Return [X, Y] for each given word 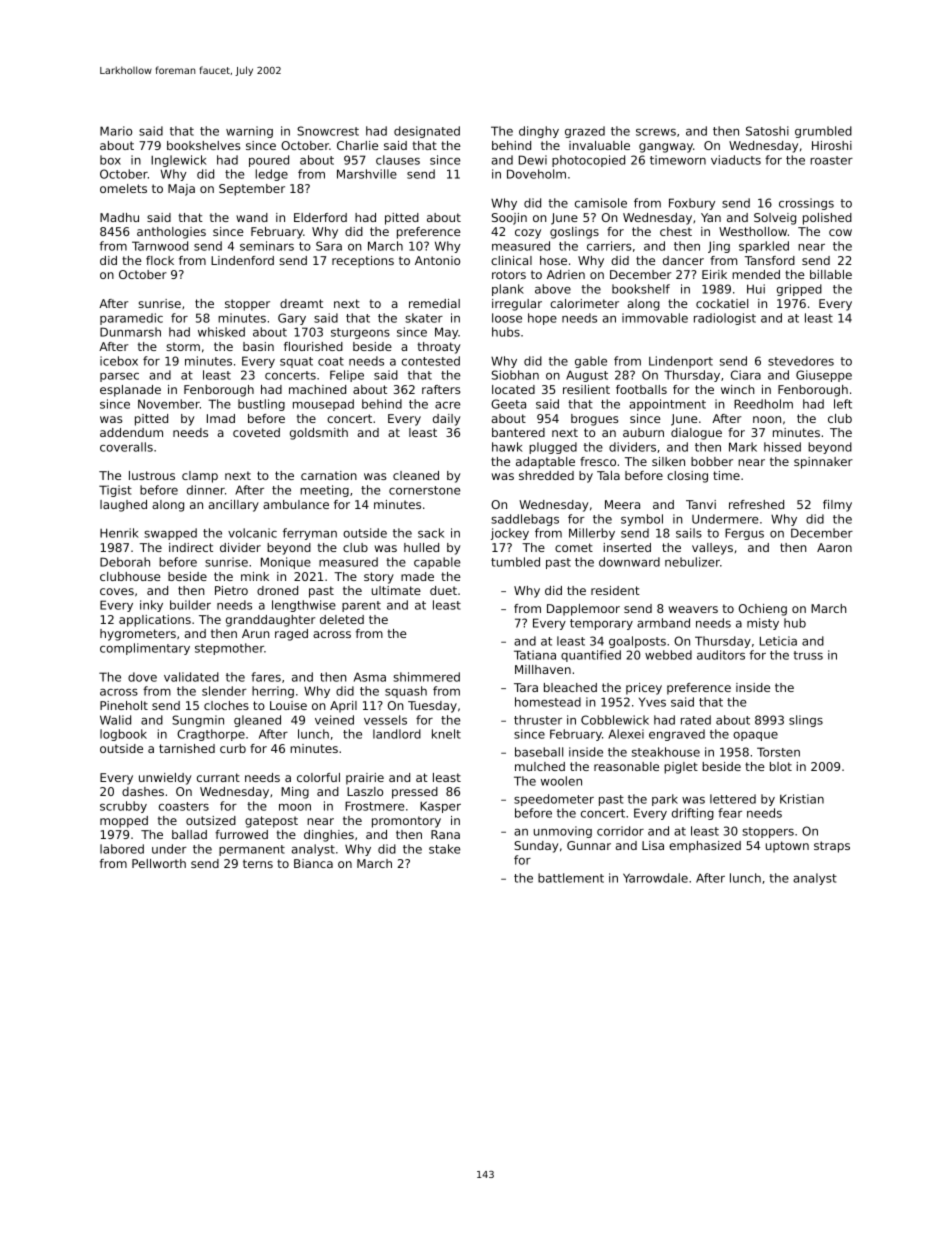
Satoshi [767, 131]
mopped [124, 822]
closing [687, 477]
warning [249, 132]
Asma [370, 677]
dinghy [539, 132]
